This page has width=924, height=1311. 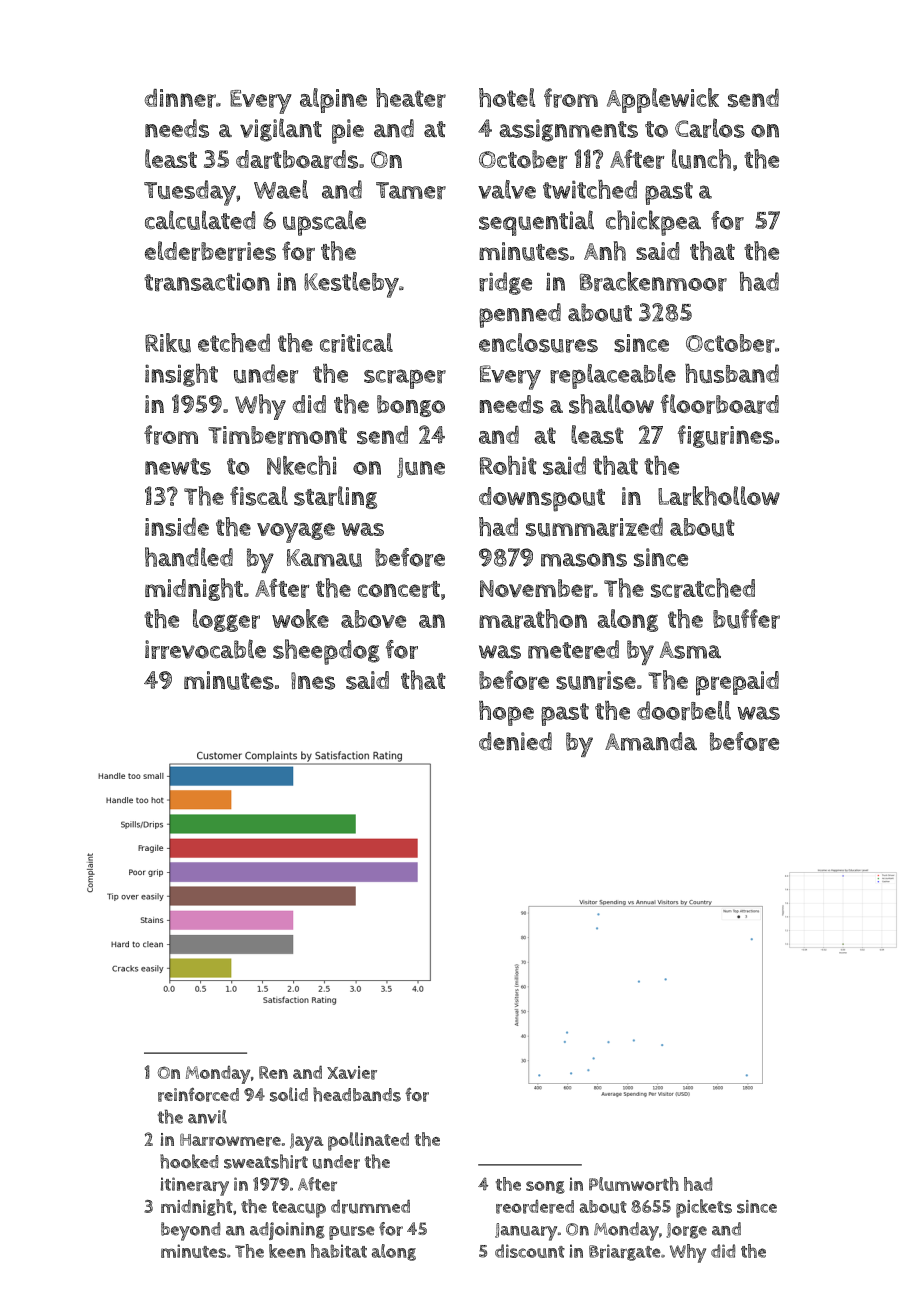 What do you see at coordinates (351, 285) in the page?
I see `Kestleby` at bounding box center [351, 285].
